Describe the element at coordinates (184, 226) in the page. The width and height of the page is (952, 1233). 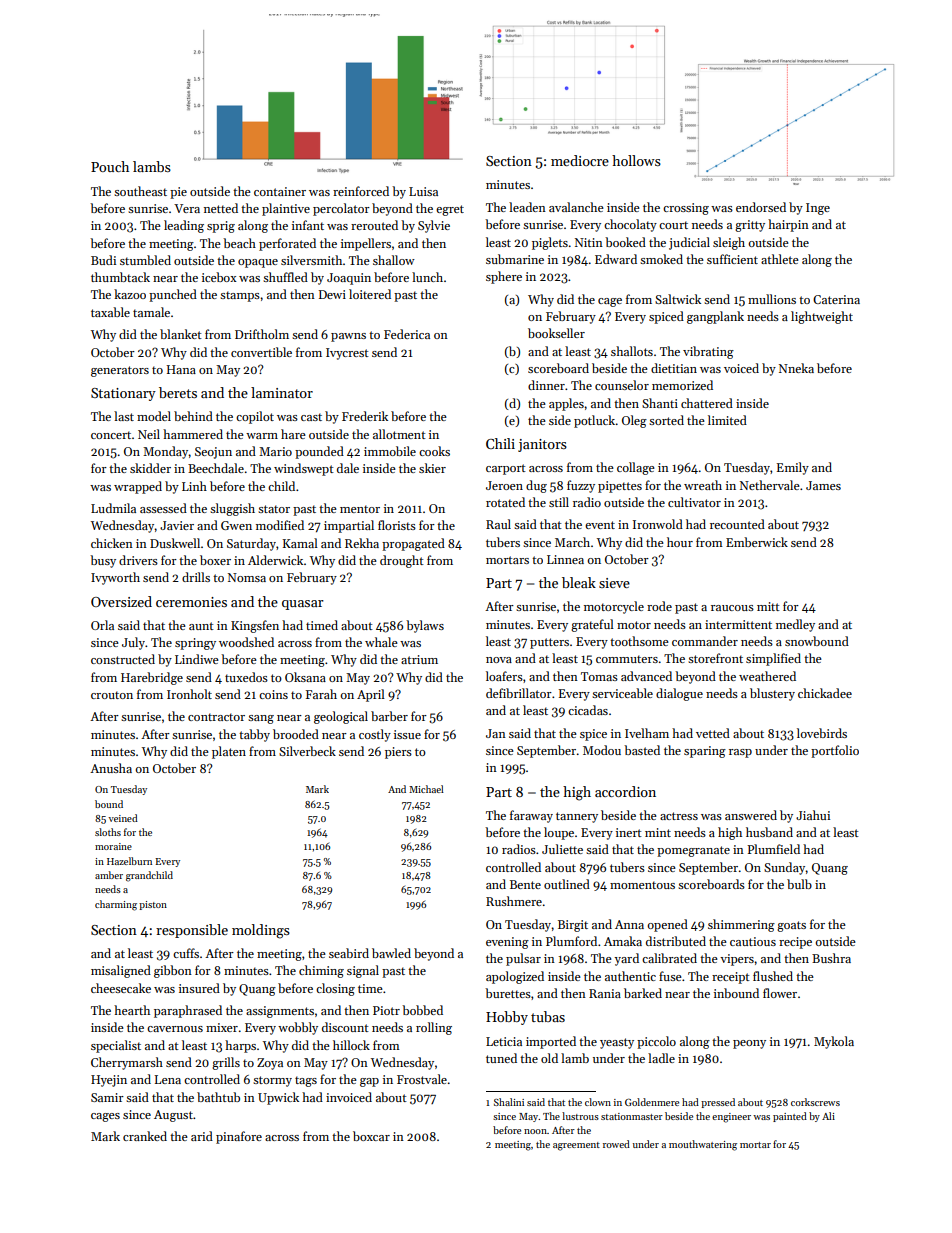
I see `leading` at that location.
